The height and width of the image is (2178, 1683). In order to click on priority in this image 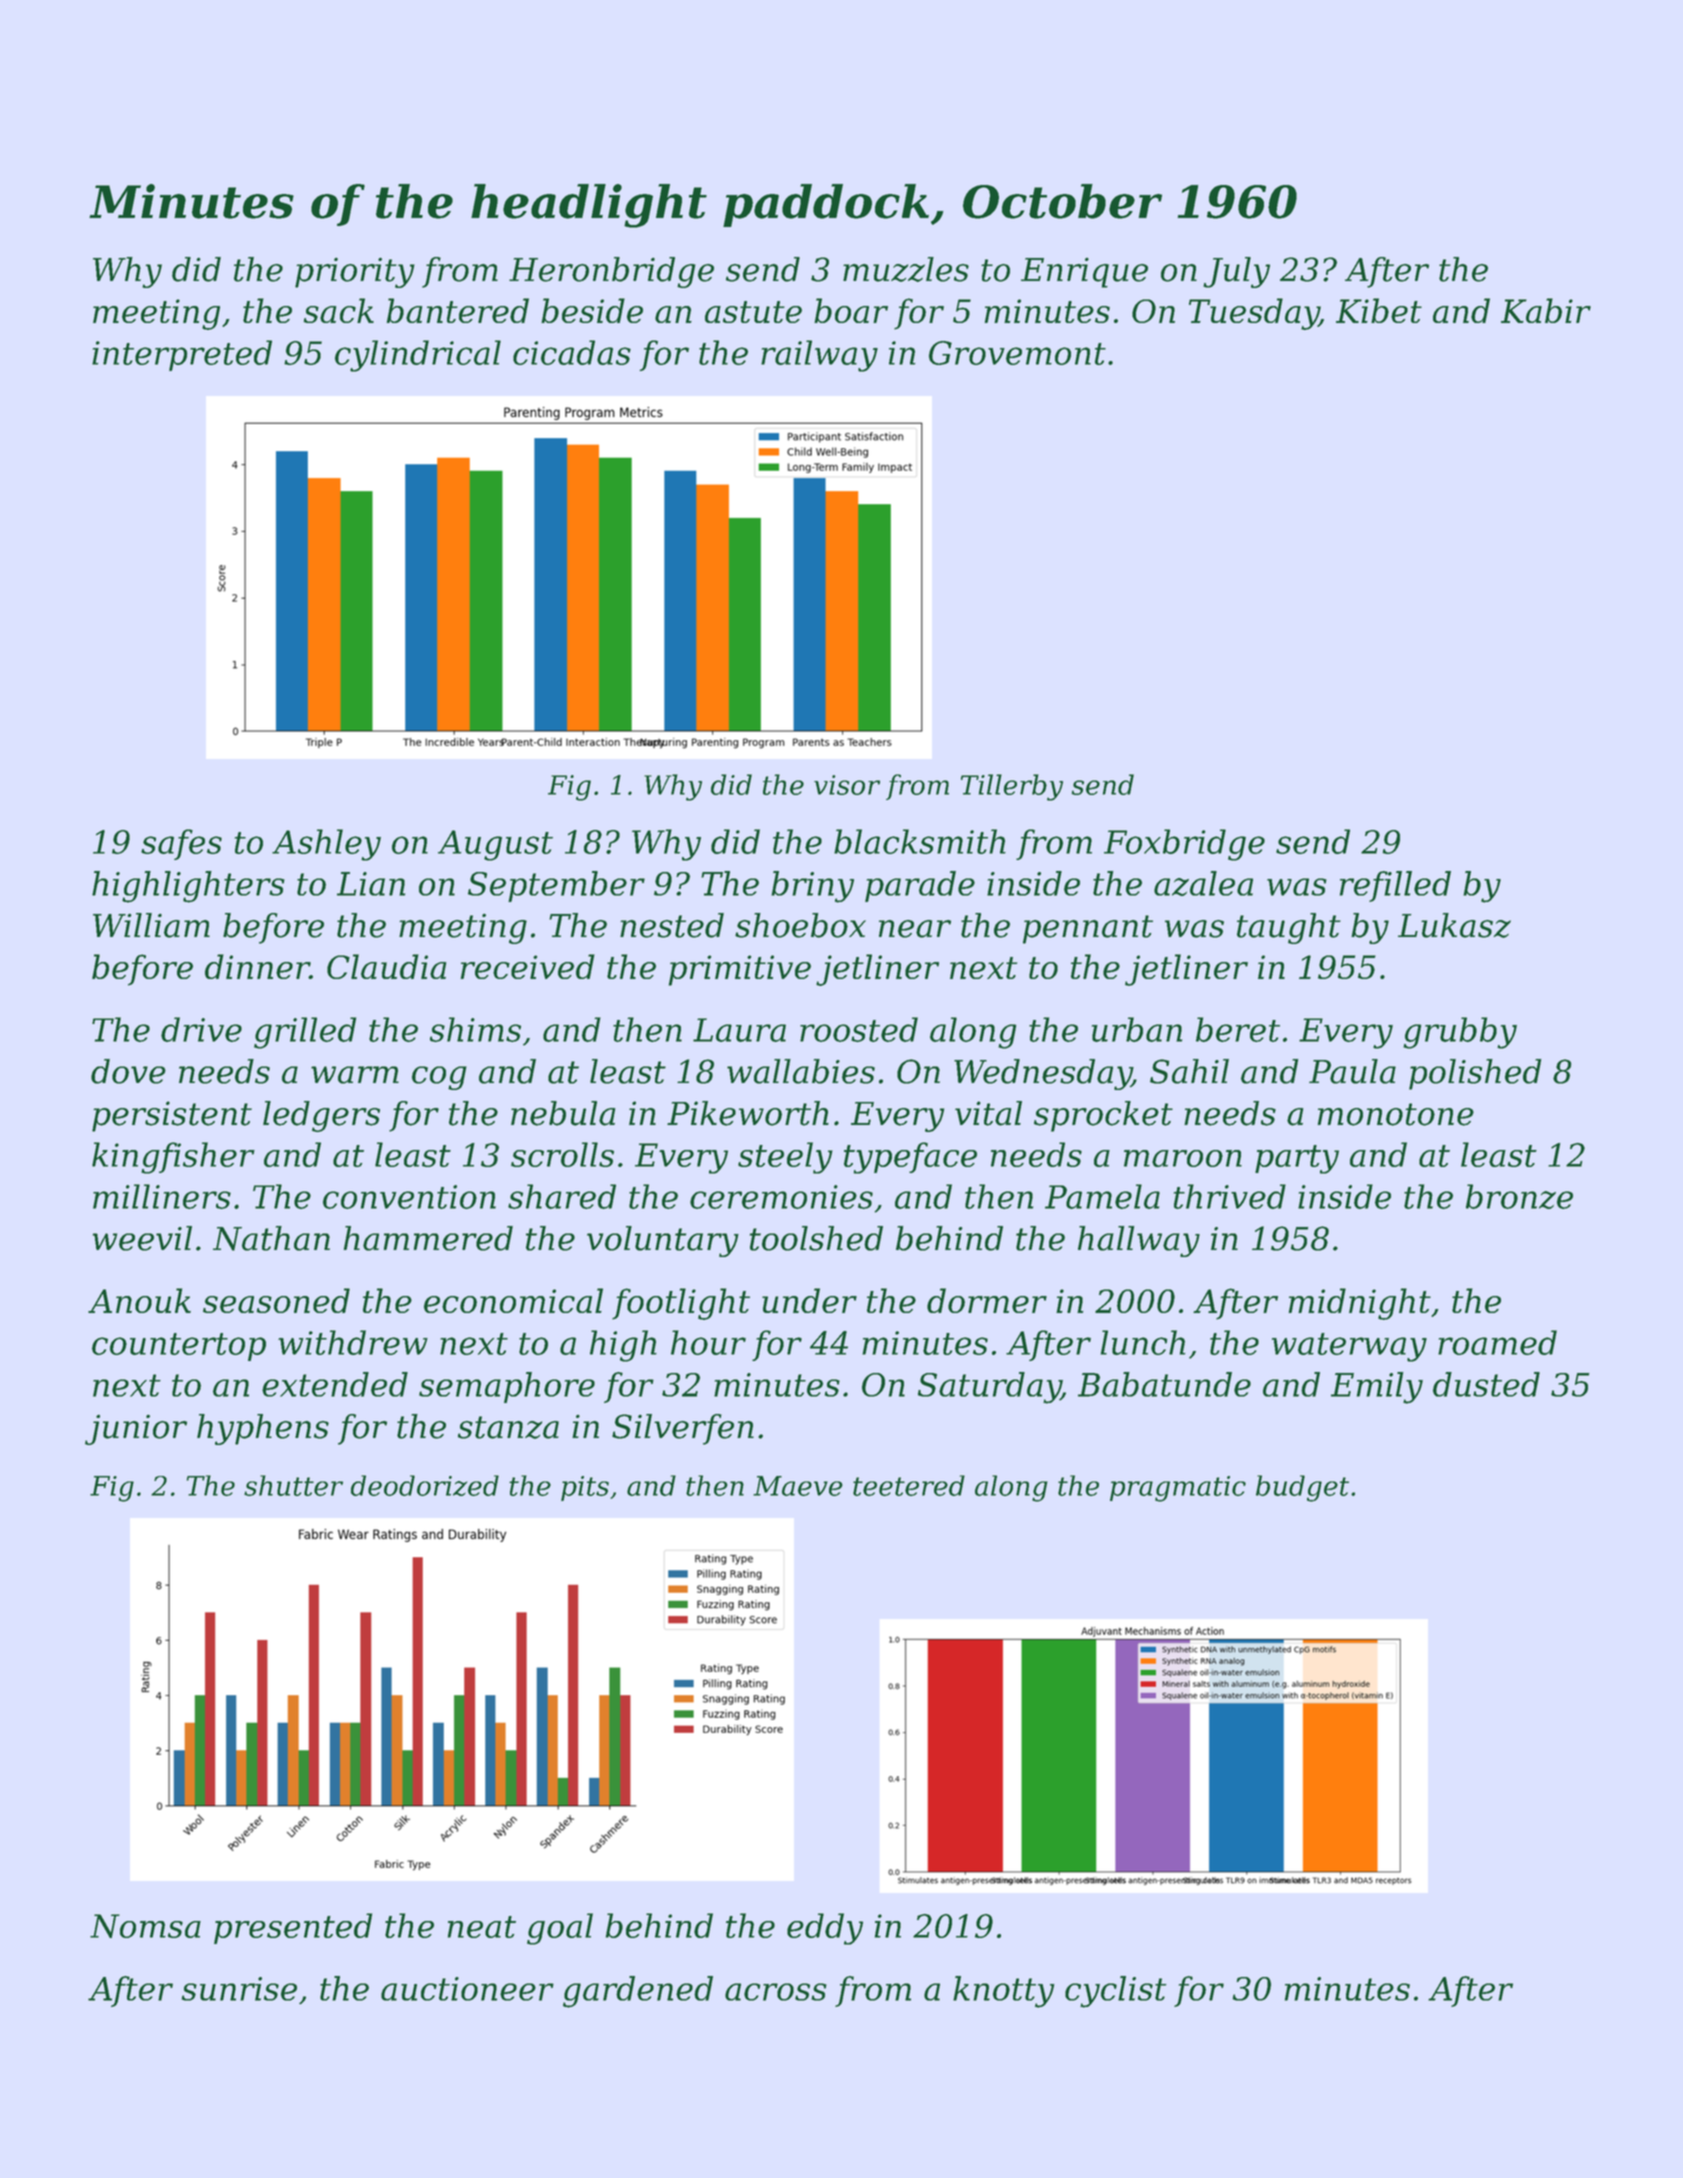, I will do `click(355, 272)`.
